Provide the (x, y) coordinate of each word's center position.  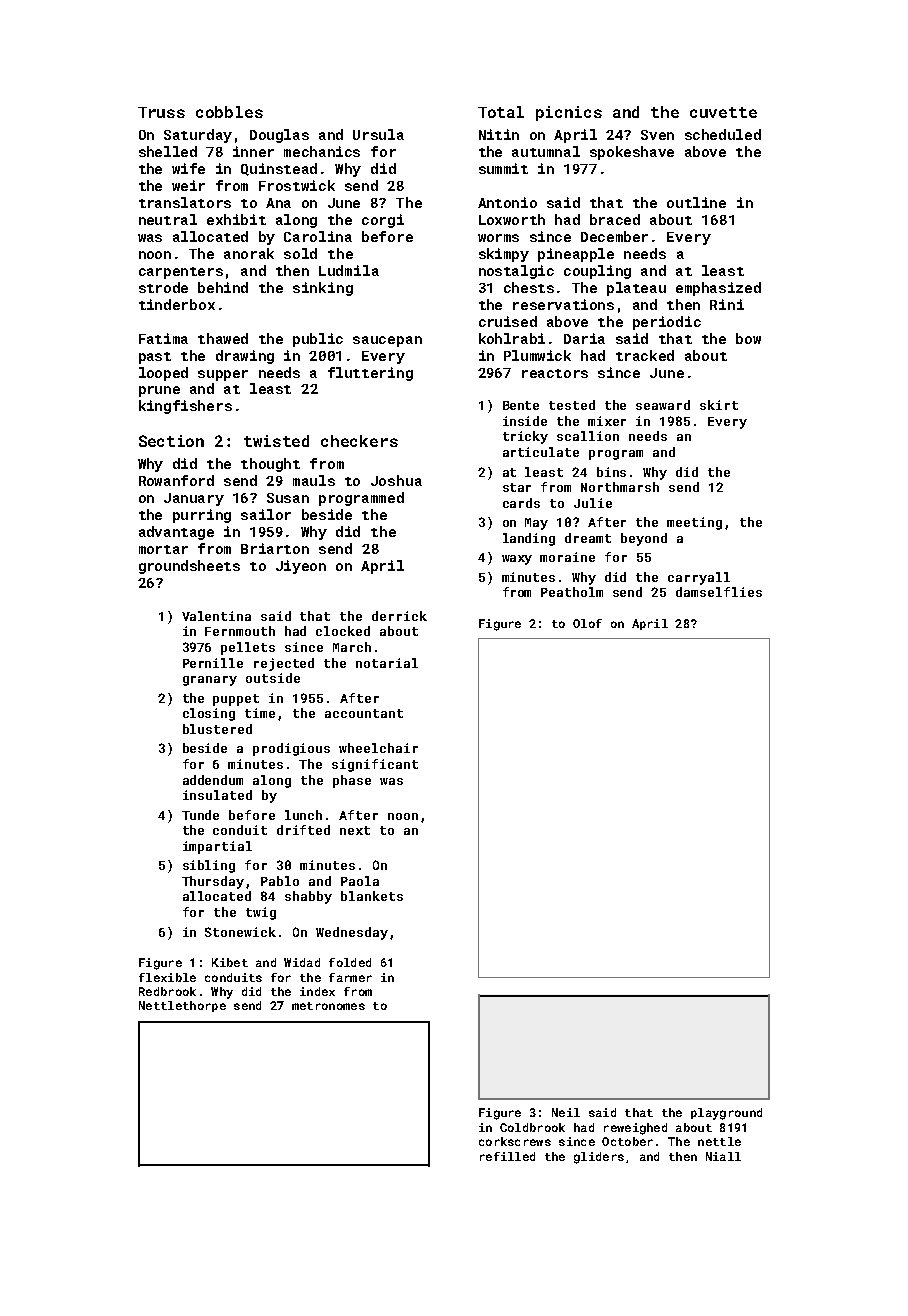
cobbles (229, 112)
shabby (308, 897)
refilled (507, 1156)
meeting (694, 523)
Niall (723, 1156)
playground (726, 1114)
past (155, 358)
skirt (719, 405)
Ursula (378, 134)
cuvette (723, 112)
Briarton (275, 548)
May (536, 524)
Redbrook (167, 991)
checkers (359, 441)
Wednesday (352, 933)
